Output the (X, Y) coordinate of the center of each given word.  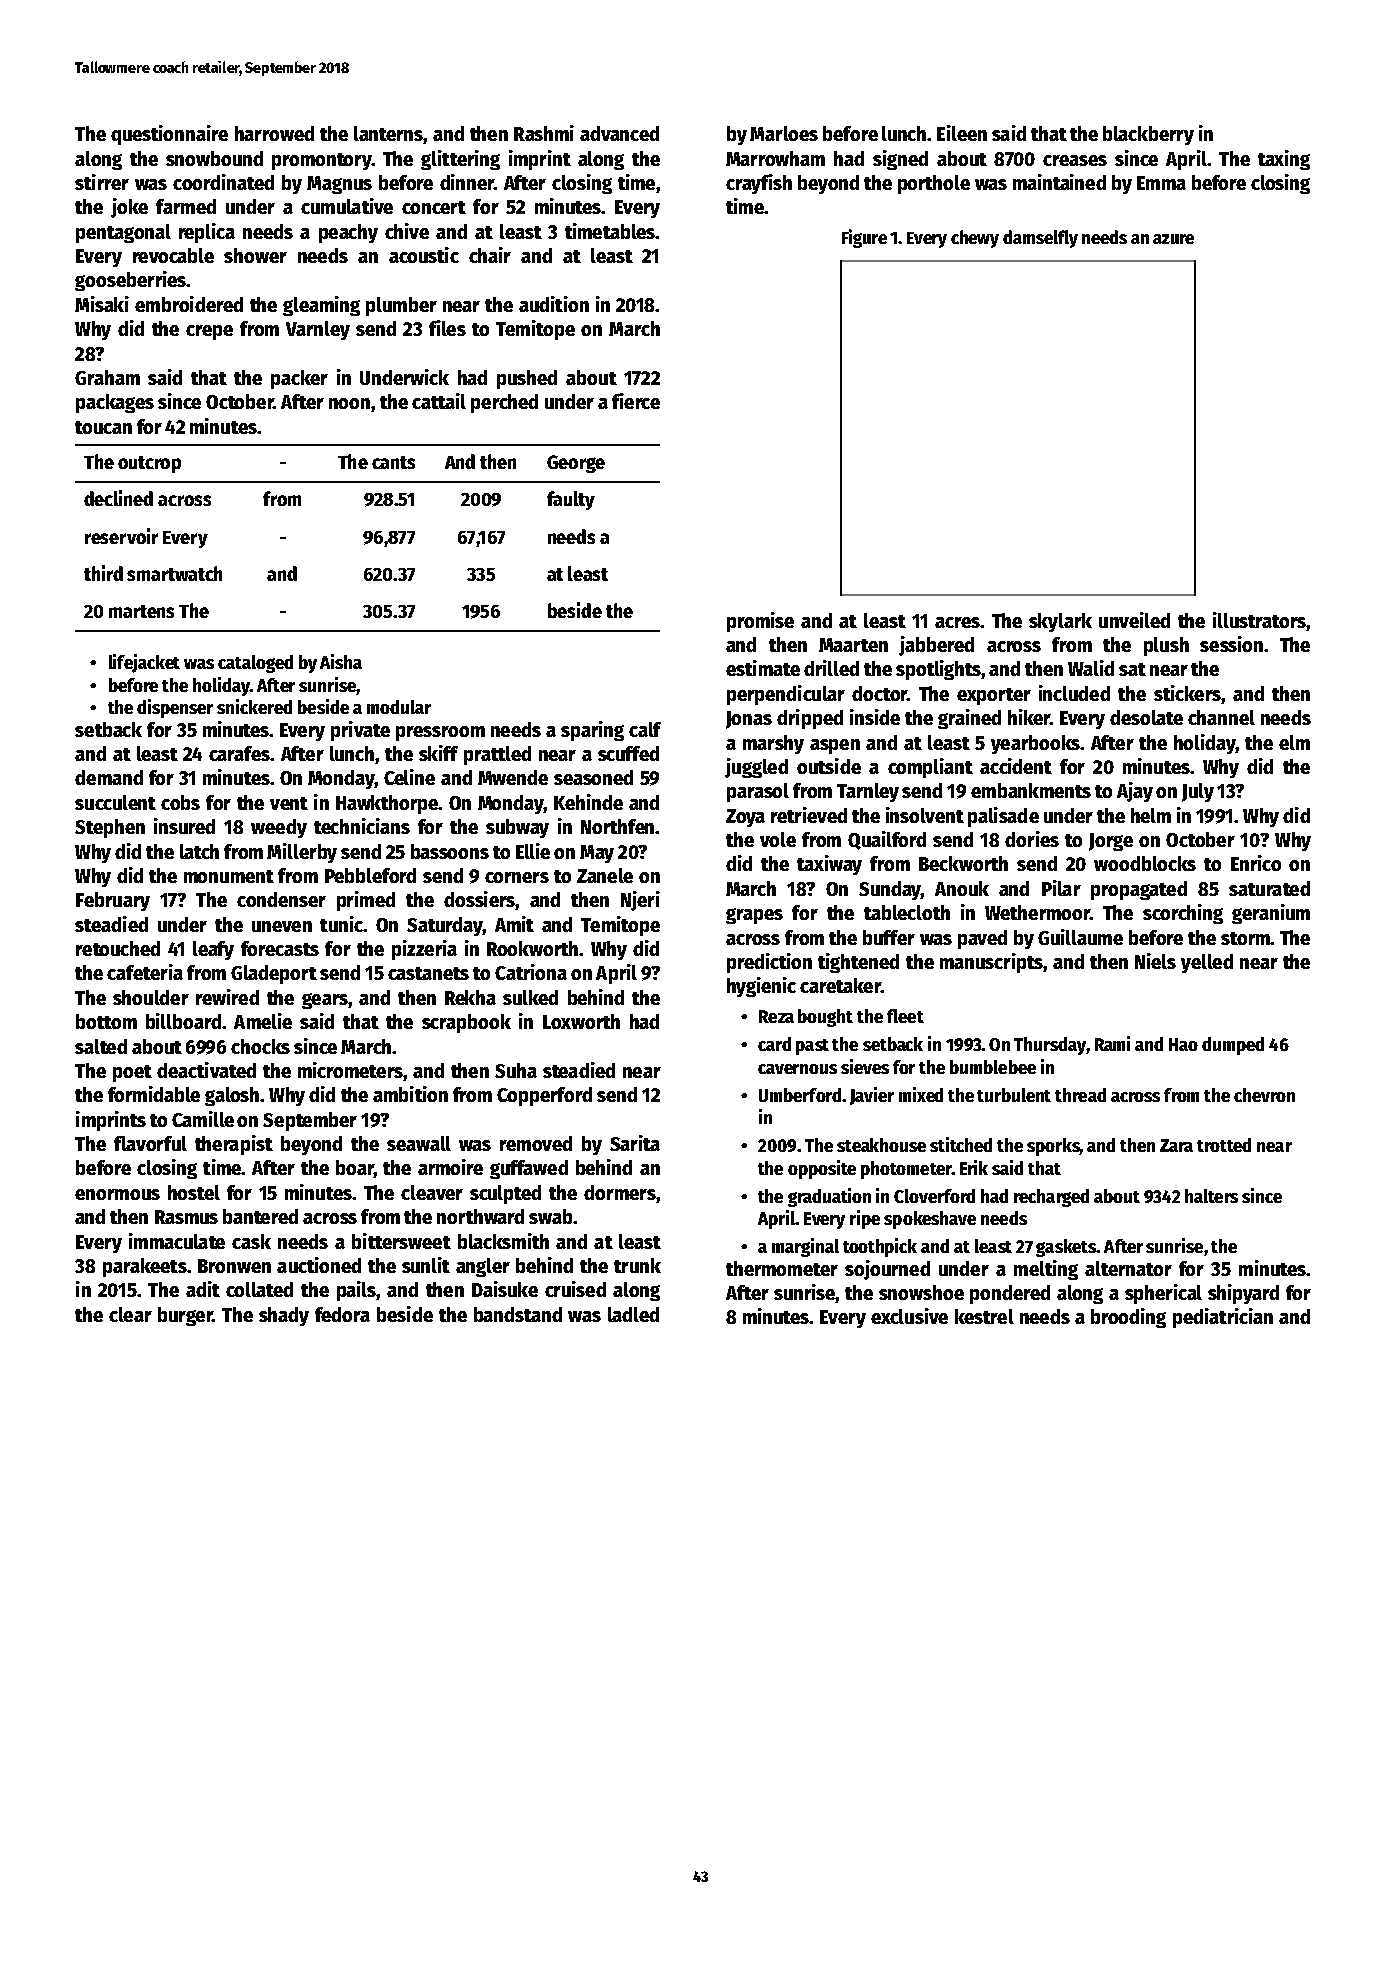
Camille (203, 1119)
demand (109, 777)
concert (434, 207)
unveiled (1134, 620)
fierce (636, 401)
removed (536, 1143)
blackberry (1148, 135)
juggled (756, 768)
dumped (1233, 1046)
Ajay (1135, 792)
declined (118, 498)
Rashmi (544, 133)
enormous (117, 1194)
